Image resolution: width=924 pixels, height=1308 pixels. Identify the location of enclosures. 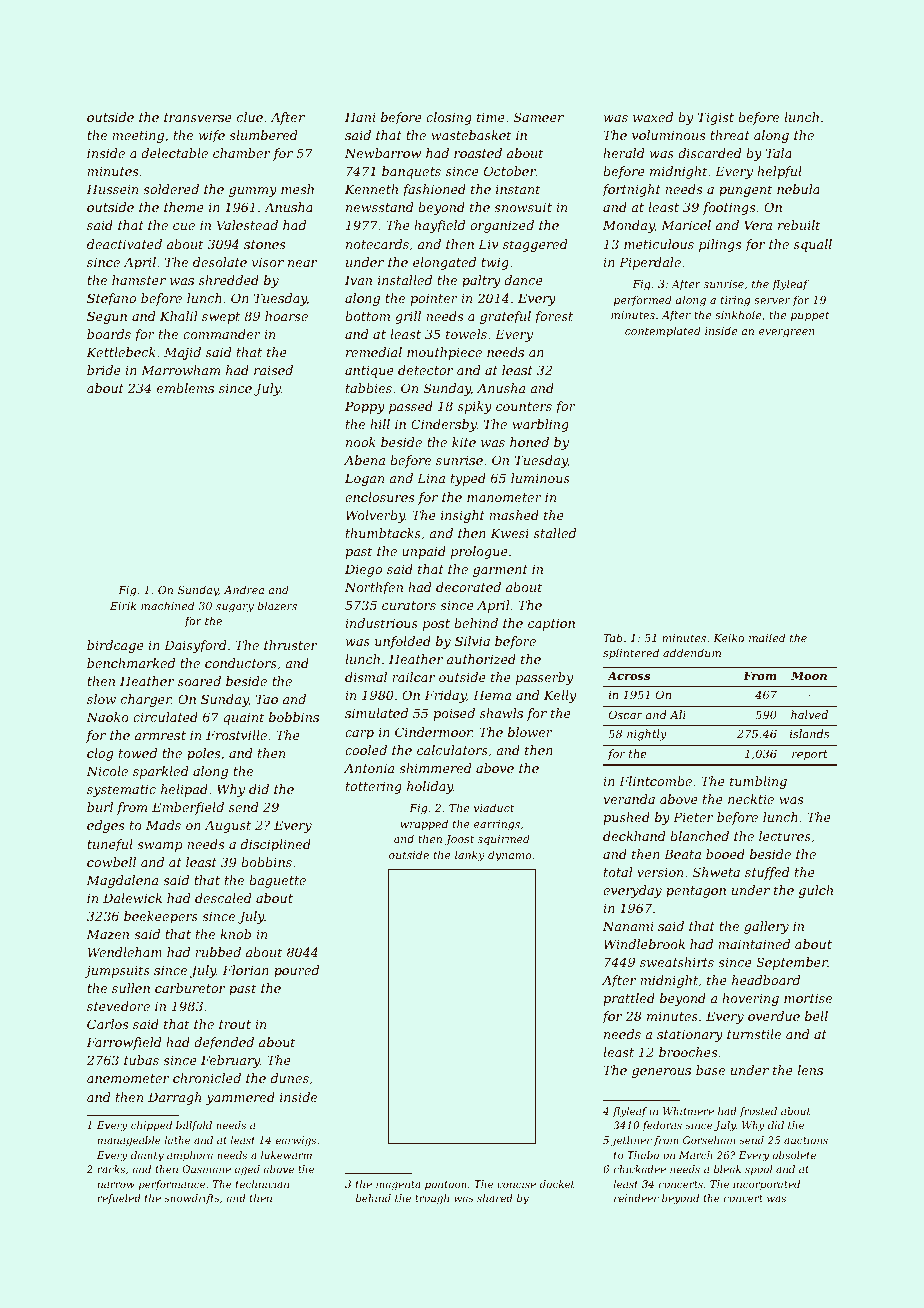
(379, 497).
